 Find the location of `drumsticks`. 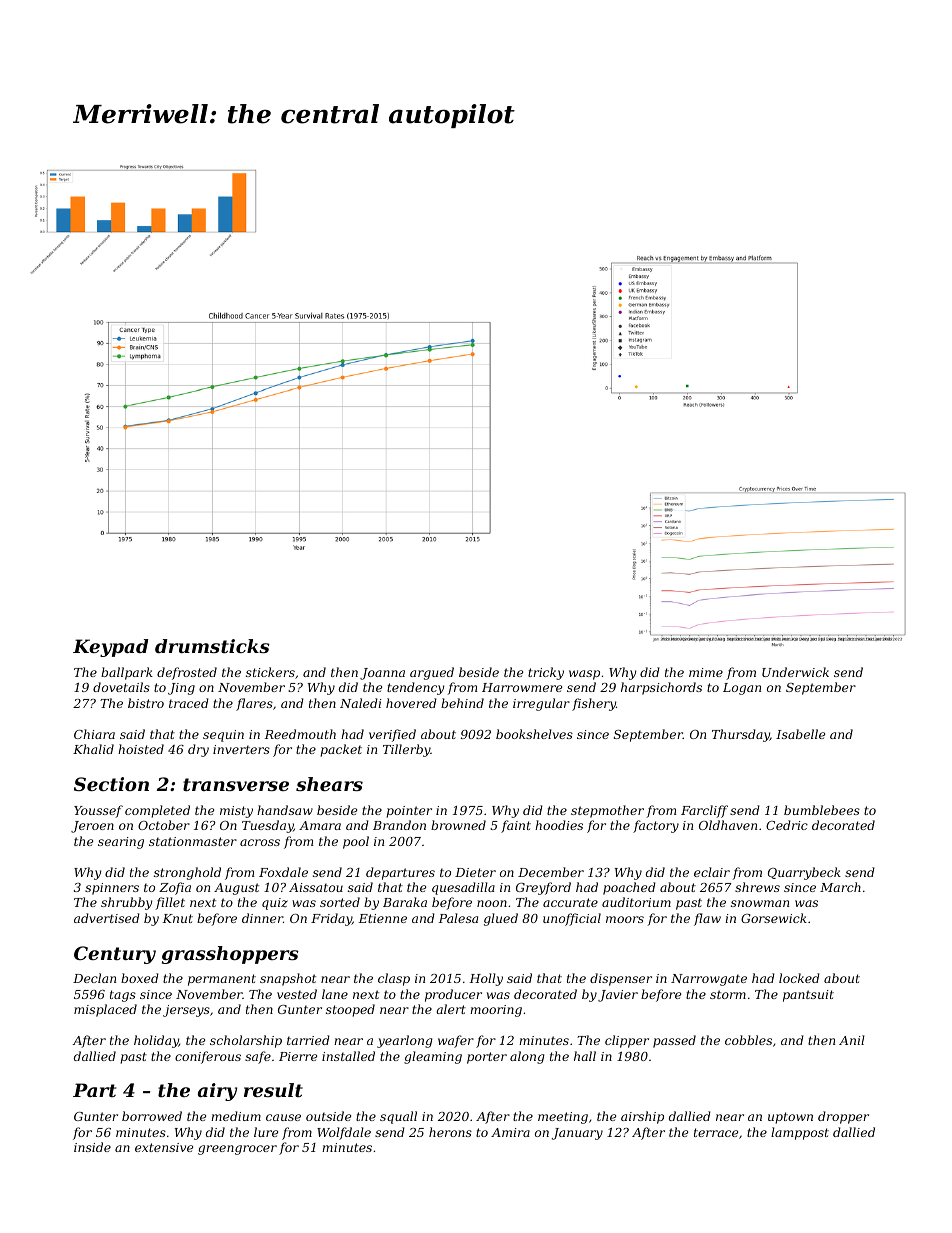

drumsticks is located at coordinates (212, 646).
